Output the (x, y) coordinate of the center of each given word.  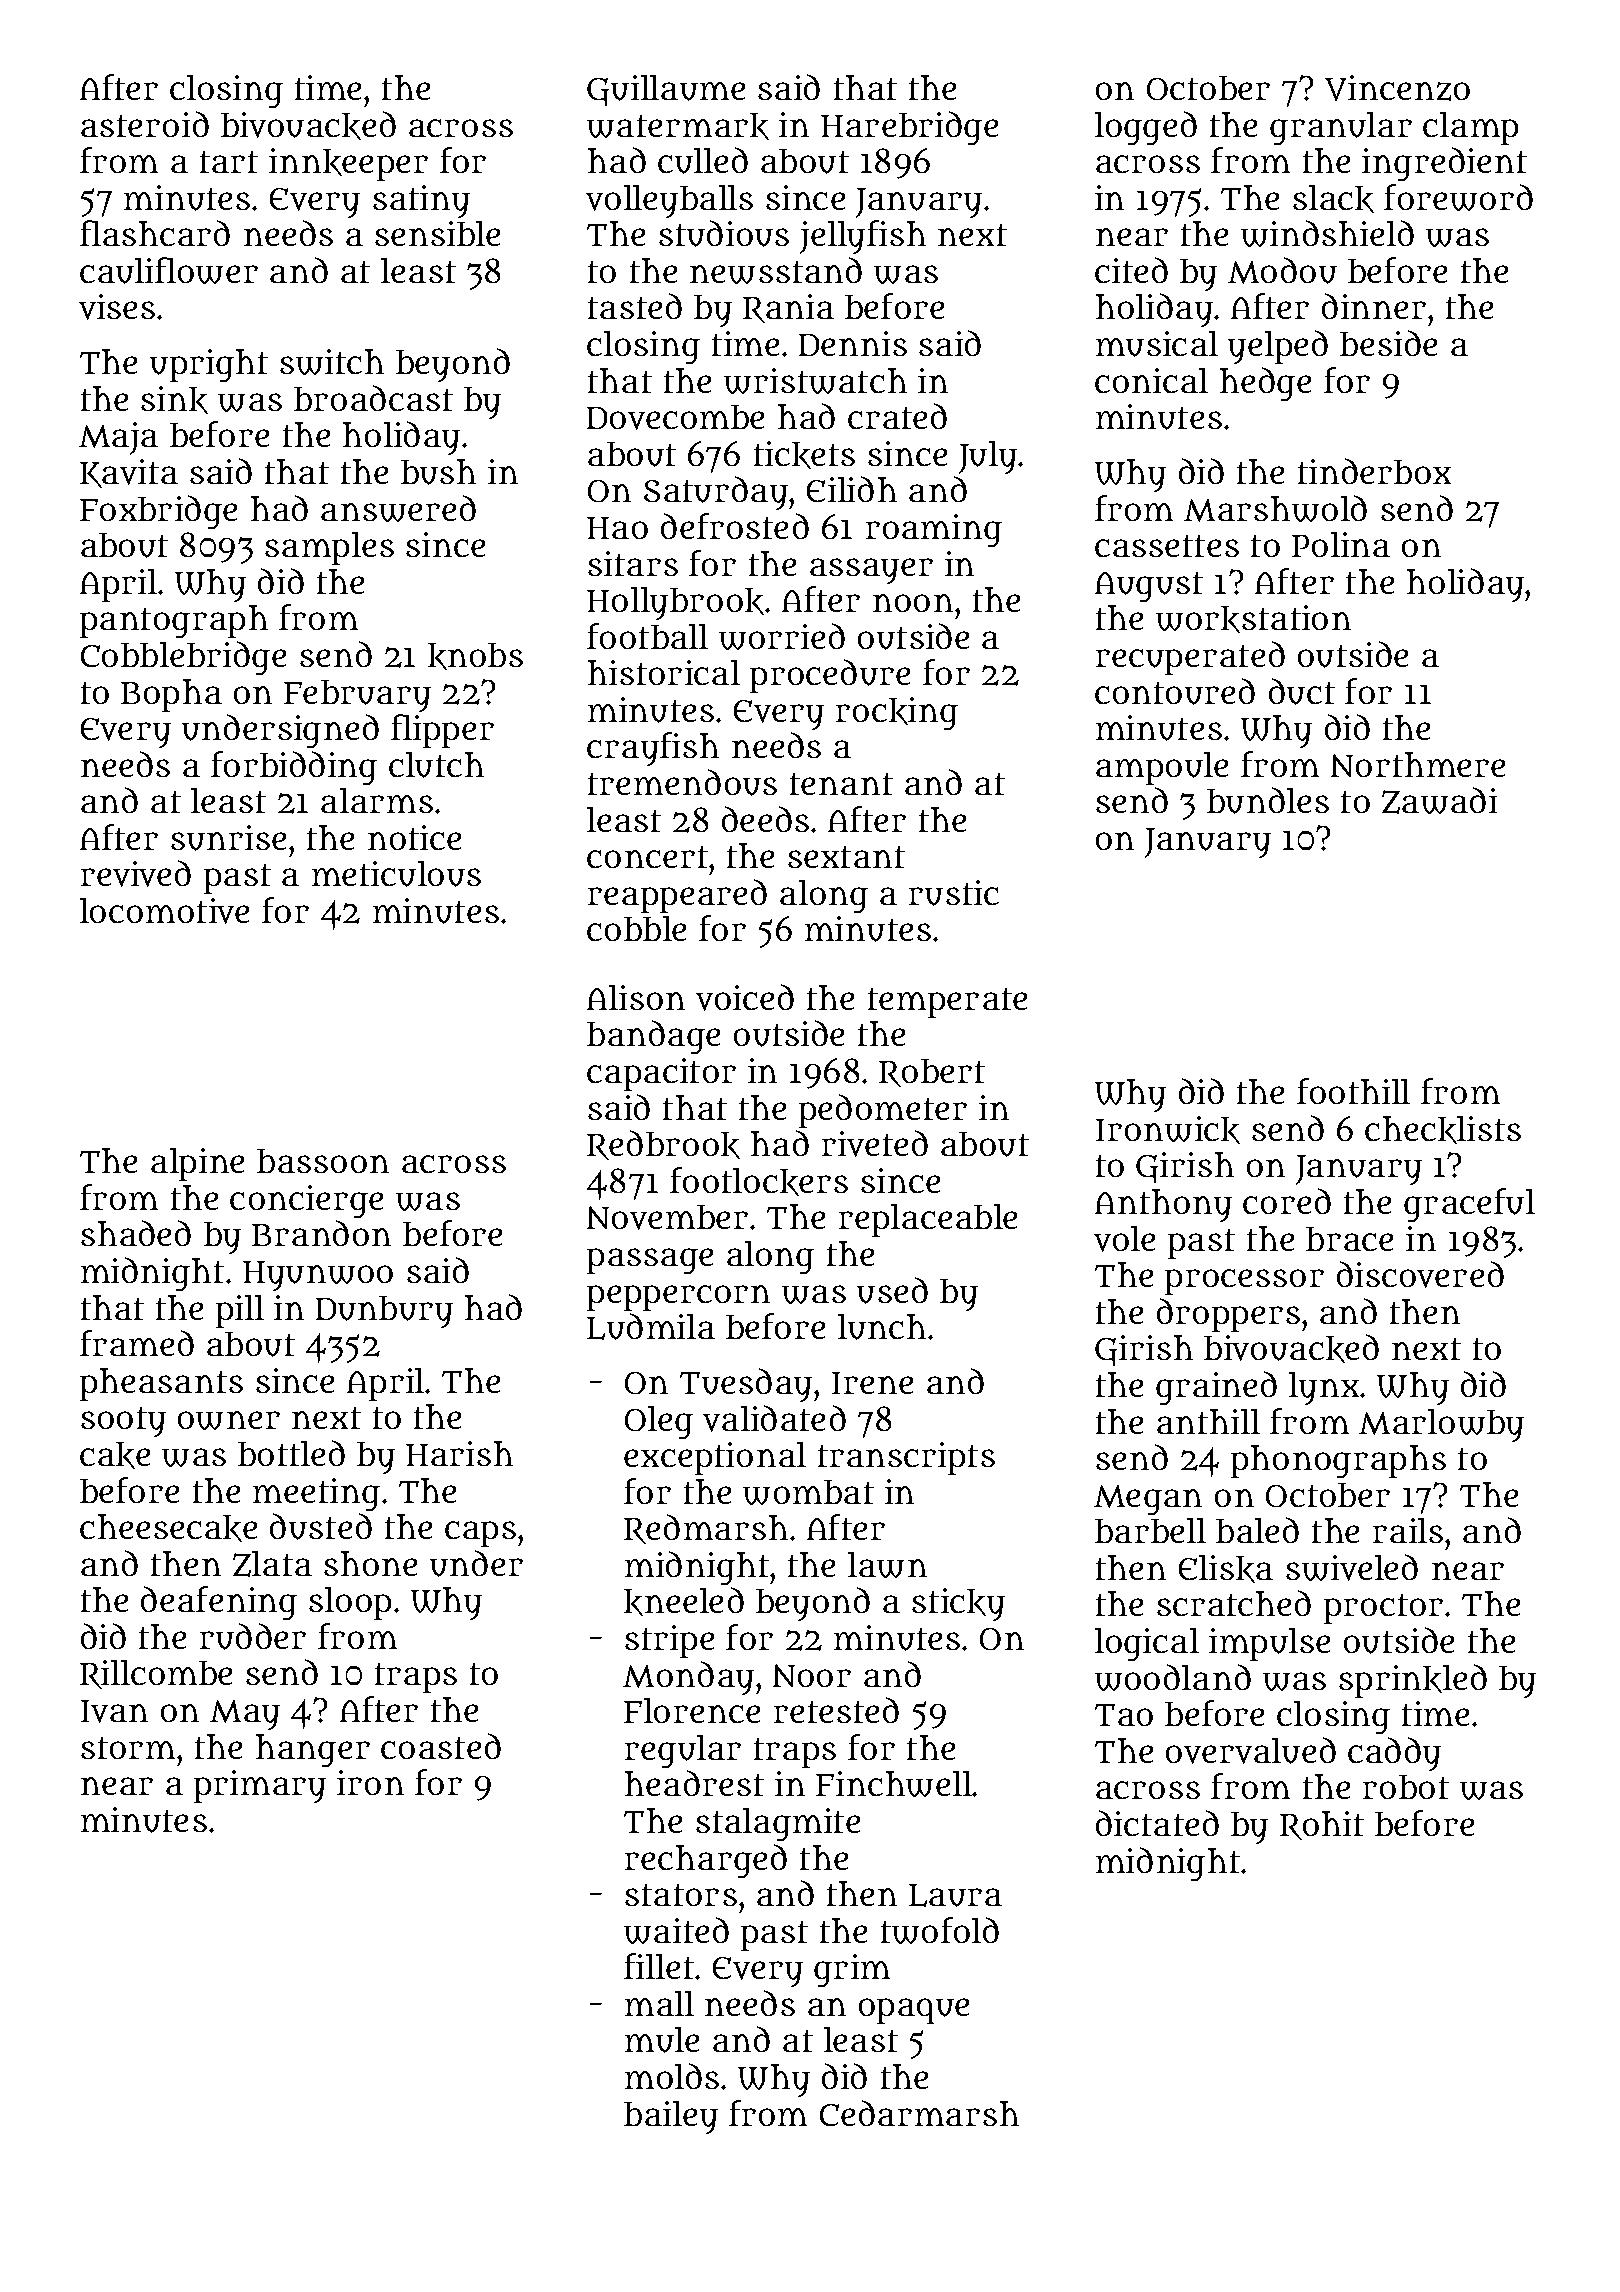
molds (672, 2076)
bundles (1268, 800)
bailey (671, 2117)
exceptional (715, 1458)
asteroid (145, 124)
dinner (1374, 306)
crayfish (653, 749)
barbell (1150, 1530)
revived (136, 873)
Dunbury (384, 1312)
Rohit (1322, 1825)
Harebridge (909, 128)
